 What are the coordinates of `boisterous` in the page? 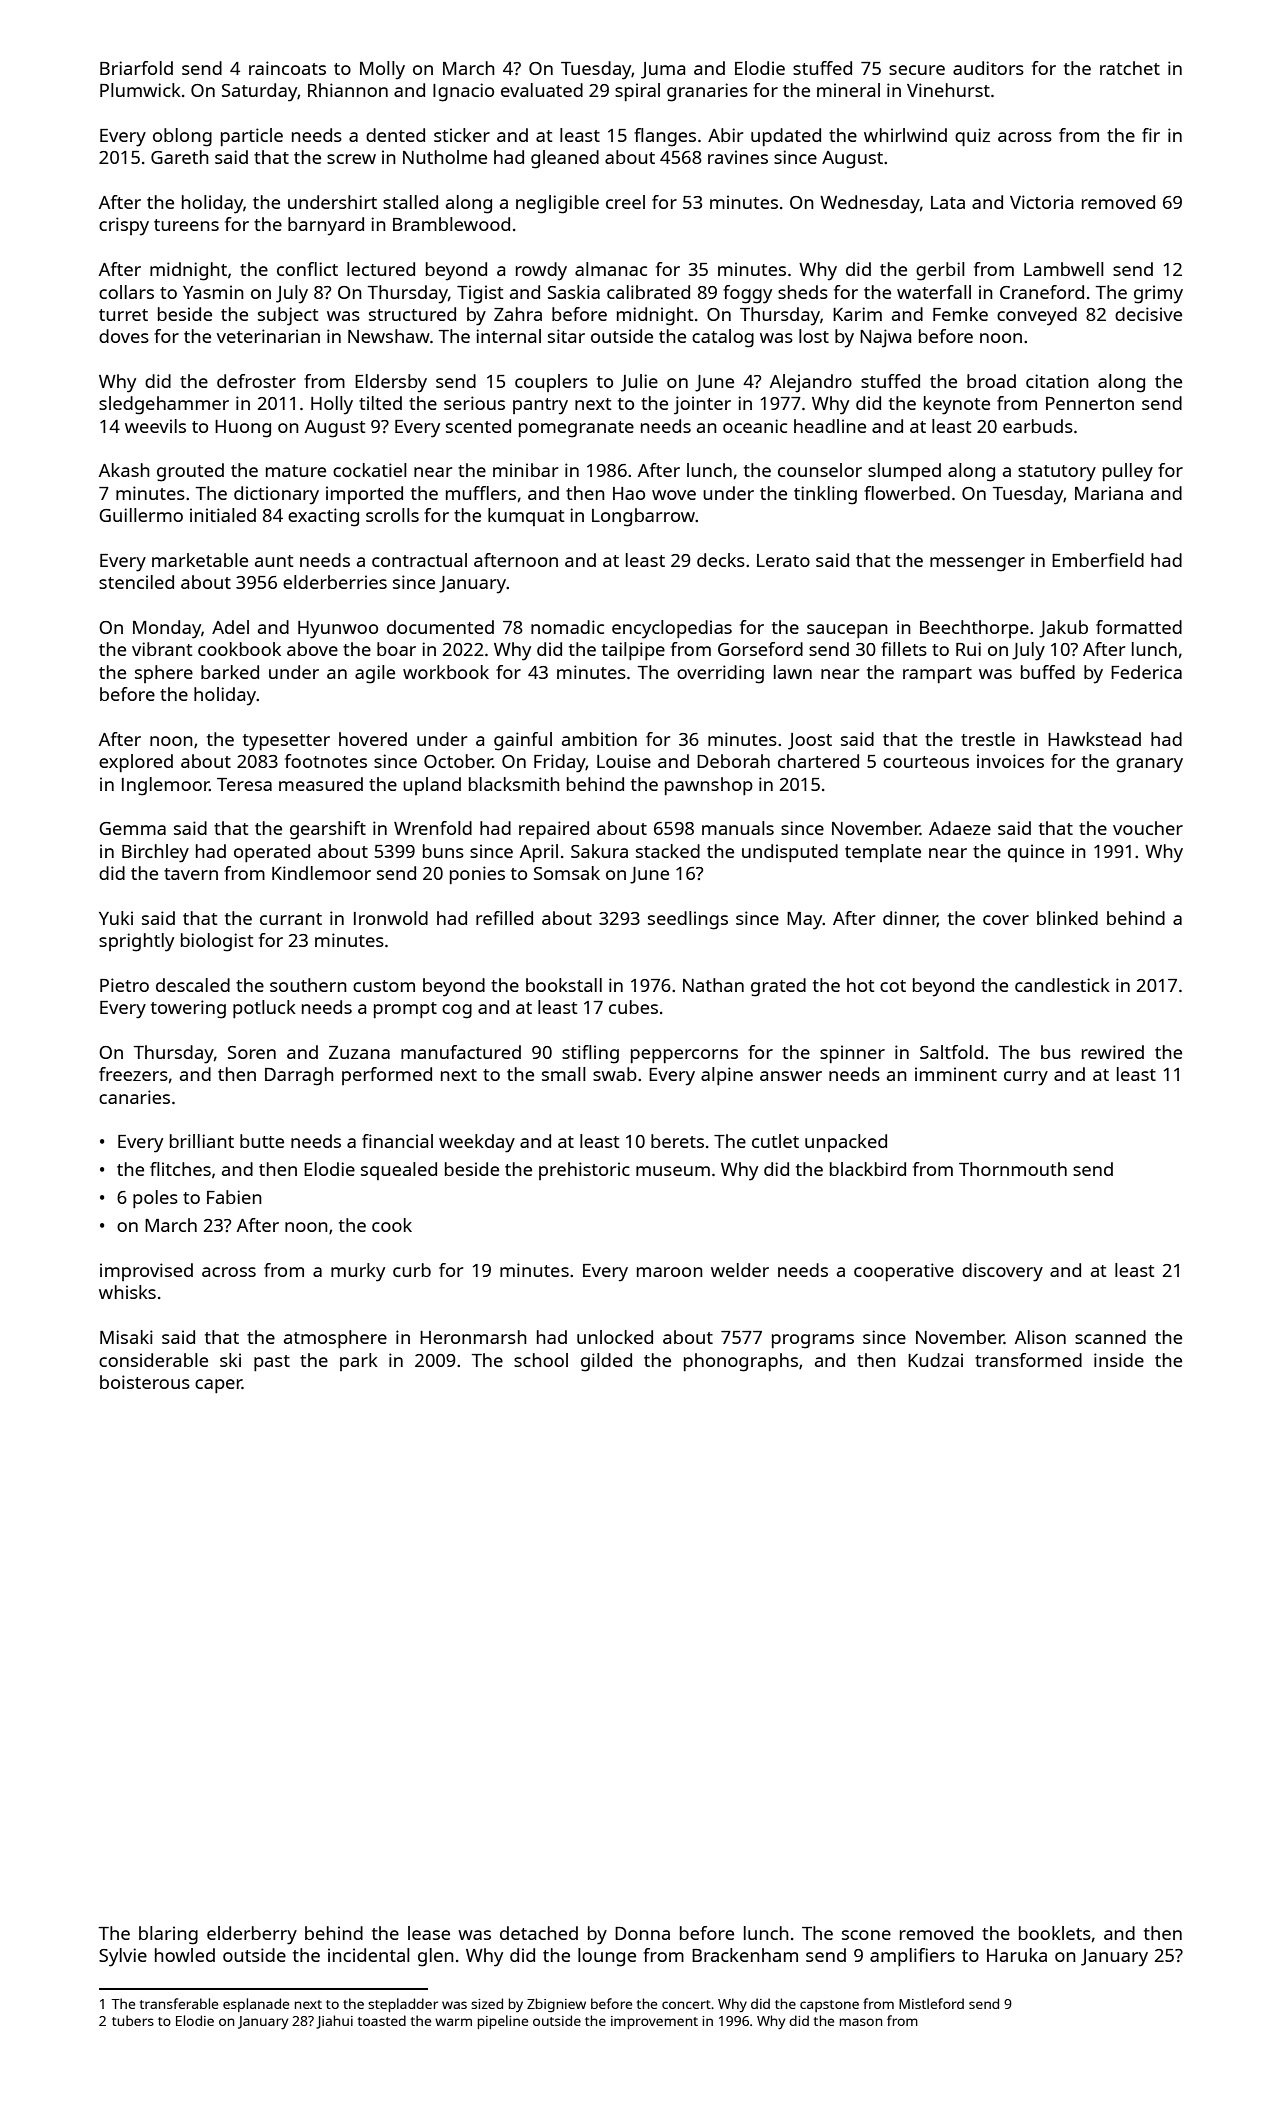 It's located at (145, 1382).
